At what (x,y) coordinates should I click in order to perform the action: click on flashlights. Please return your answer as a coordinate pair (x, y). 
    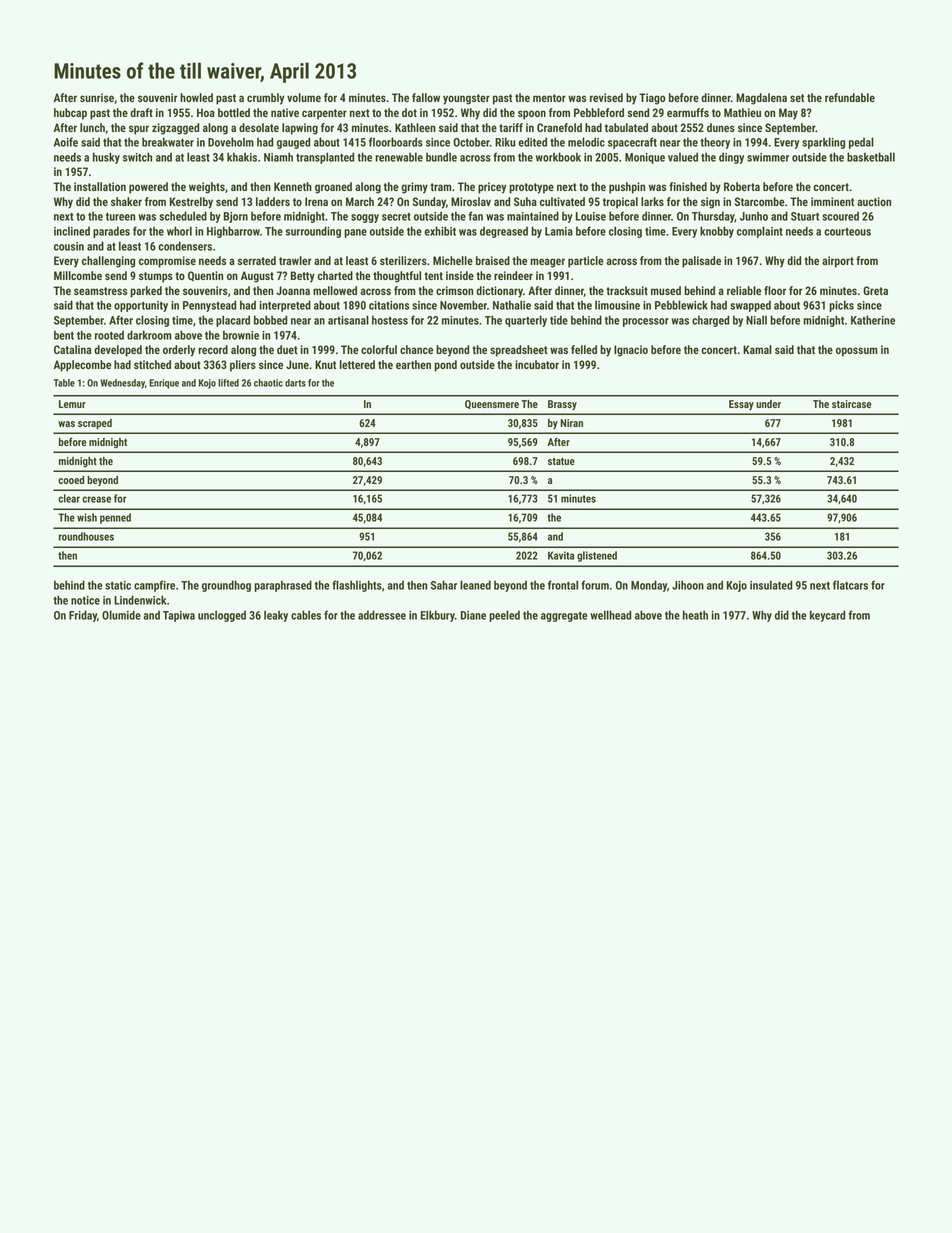
    Looking at the image, I should click on (357, 586).
